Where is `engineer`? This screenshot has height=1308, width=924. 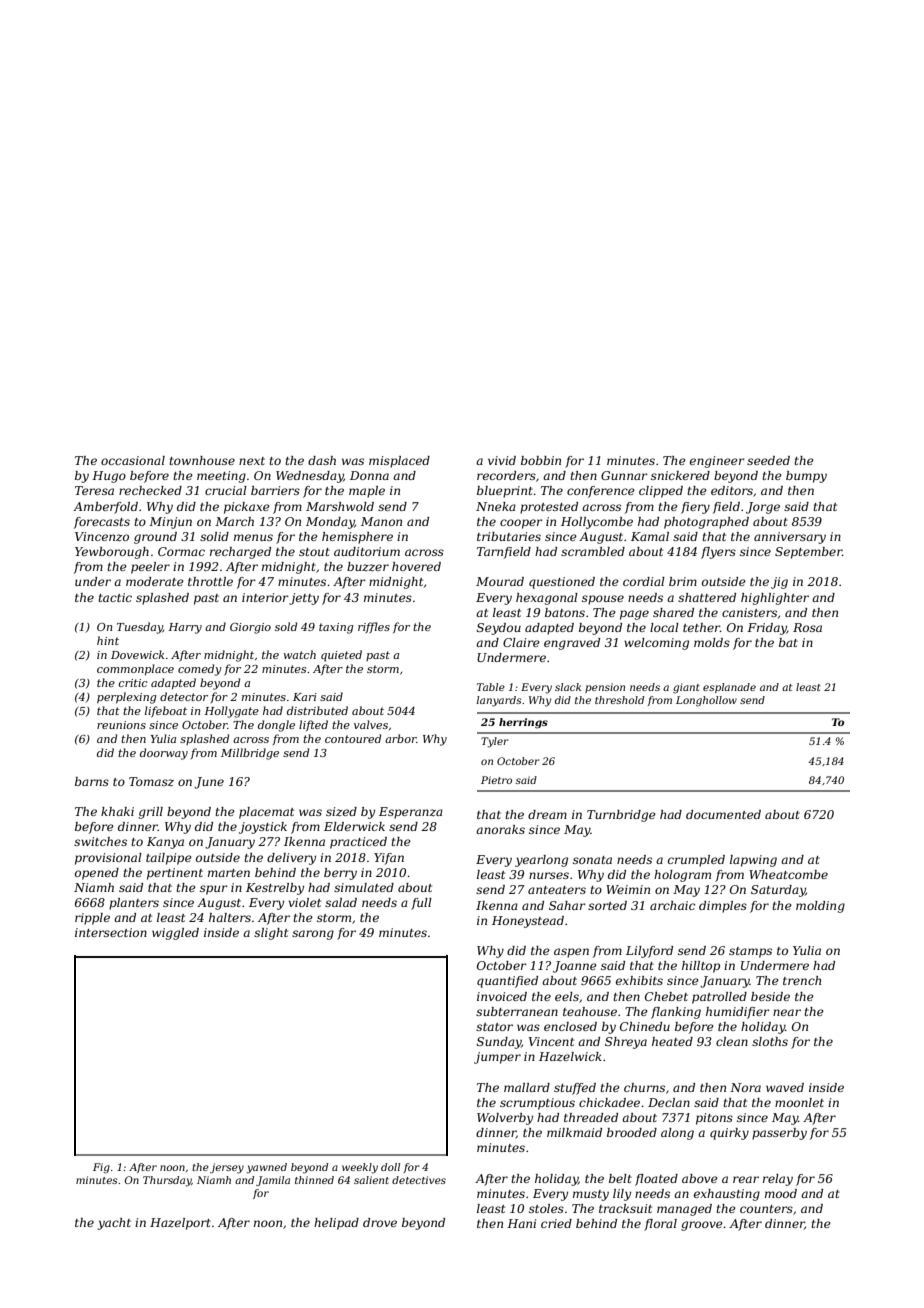 engineer is located at coordinates (717, 462).
